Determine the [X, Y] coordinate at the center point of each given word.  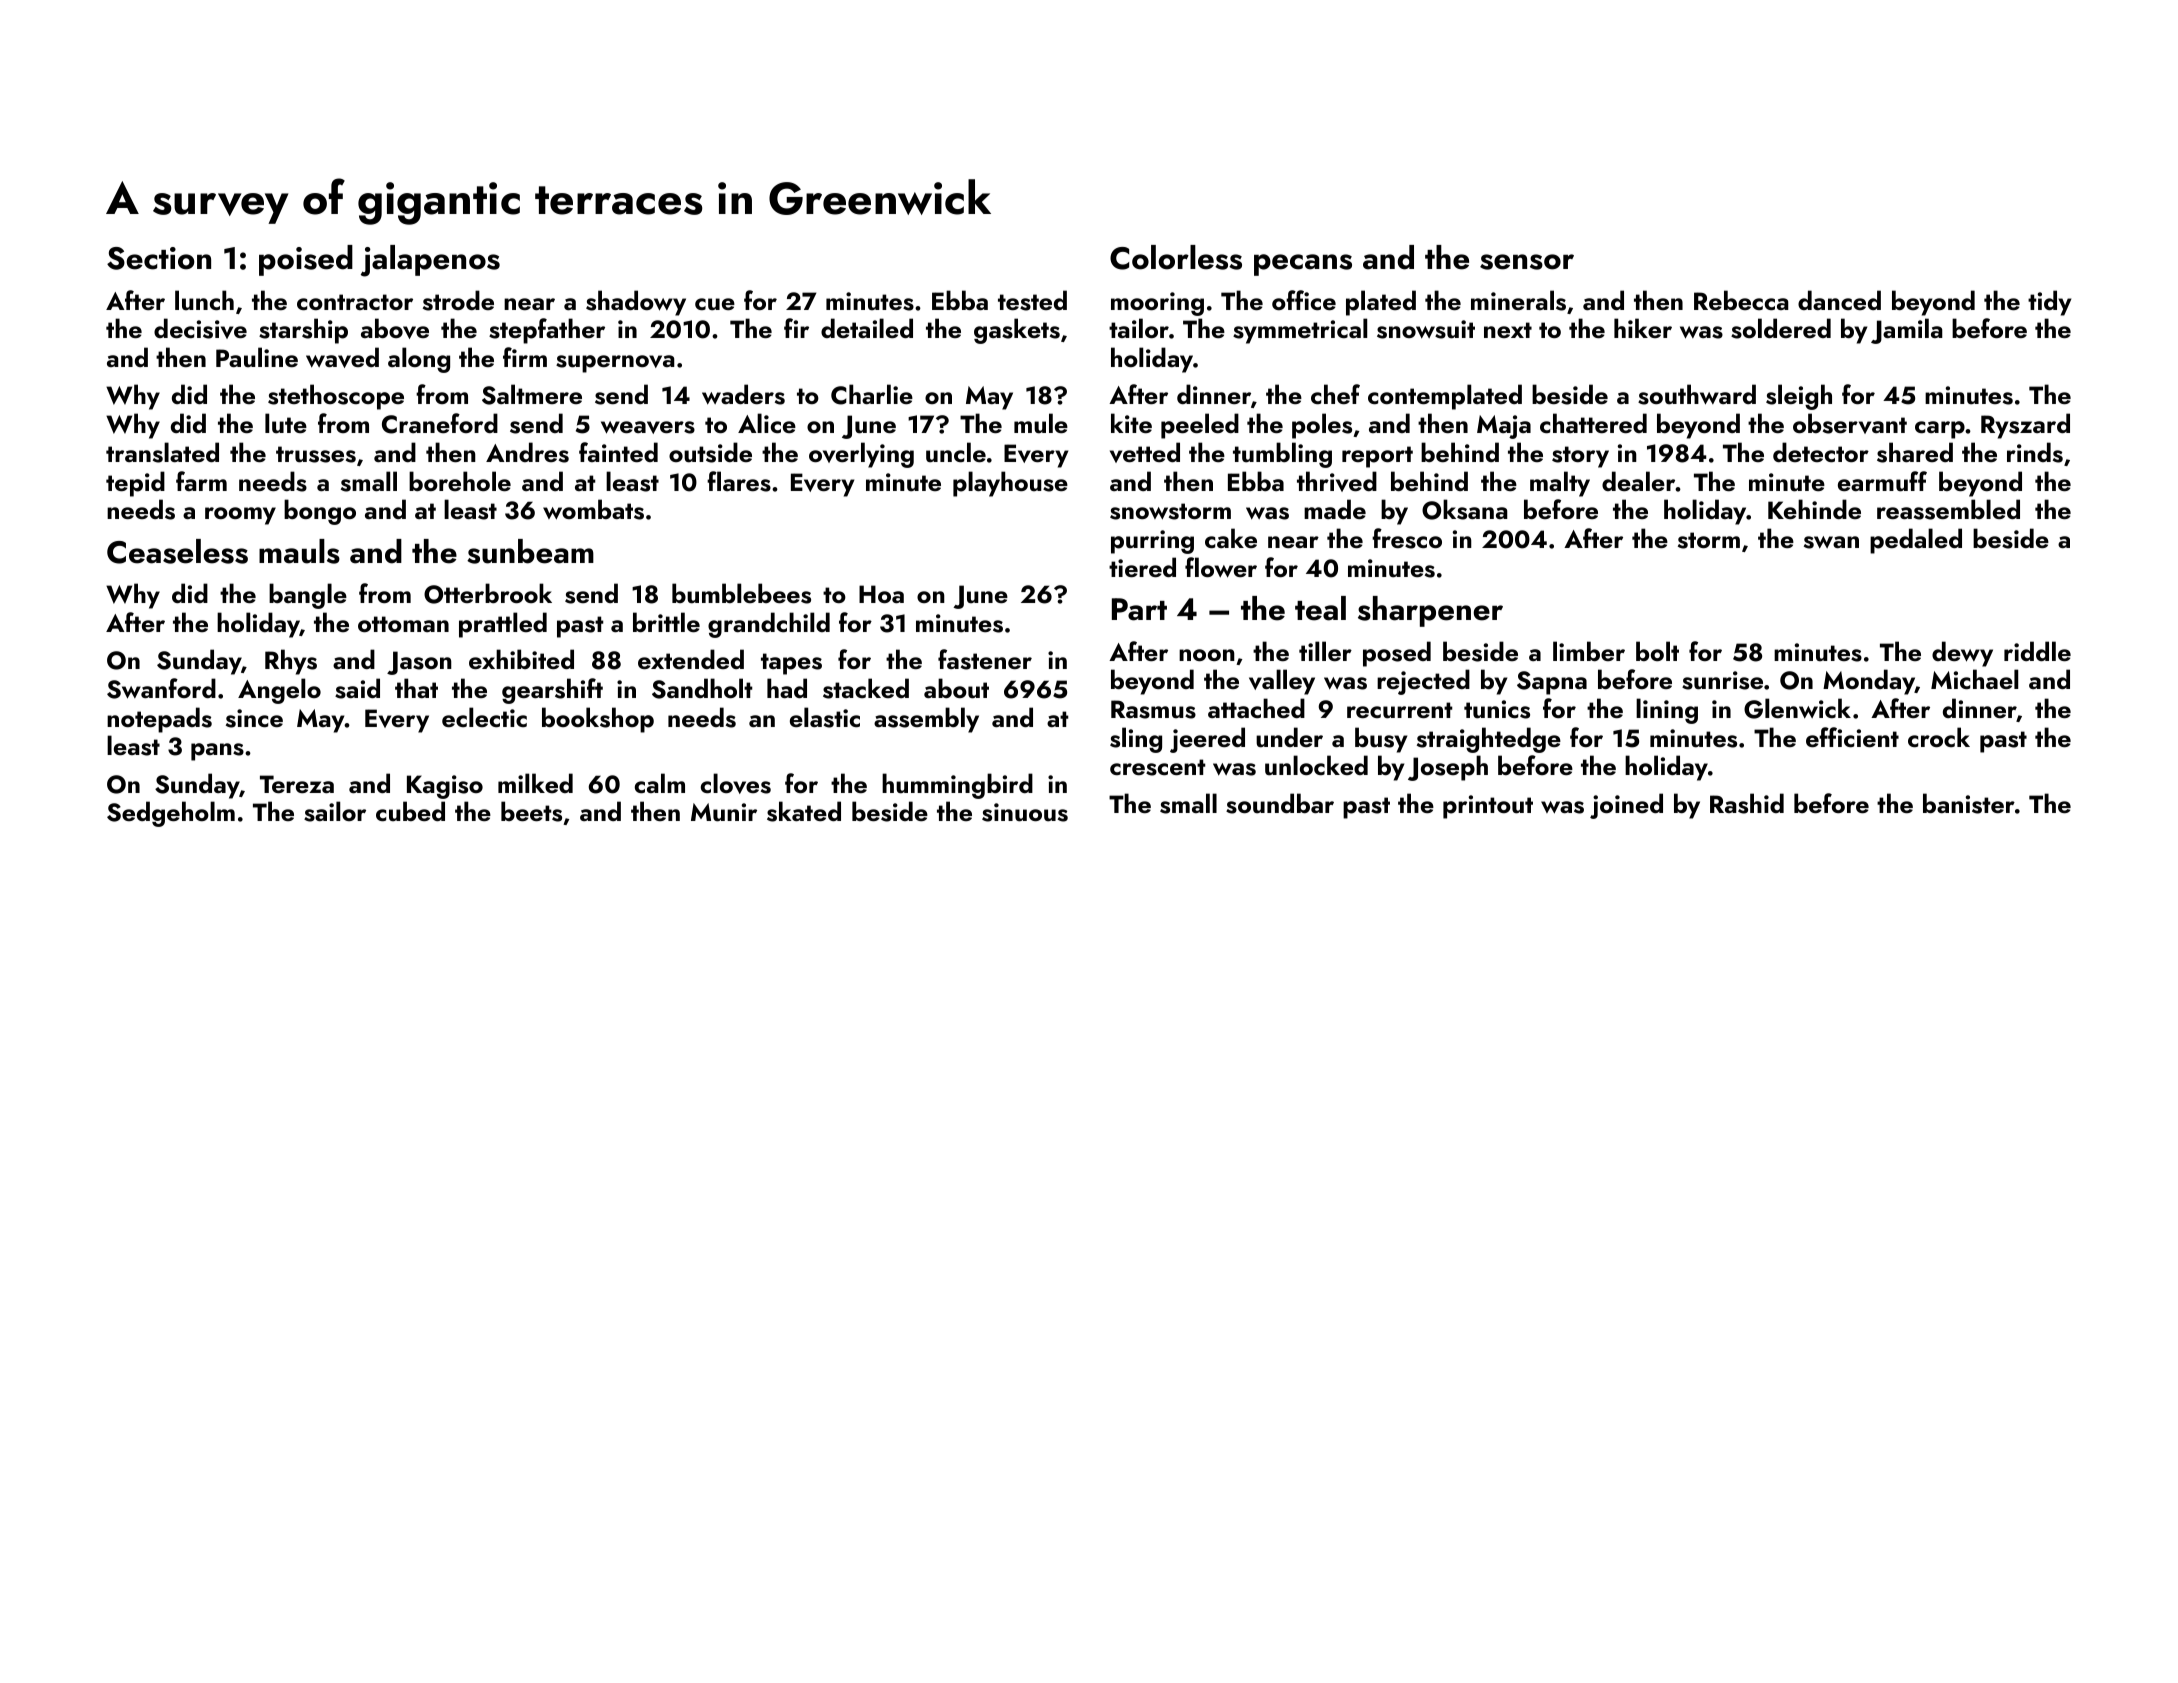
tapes [791, 664]
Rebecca [1741, 300]
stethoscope [336, 397]
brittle [666, 622]
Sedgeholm [171, 814]
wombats [593, 509]
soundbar [1280, 803]
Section [159, 258]
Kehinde [1814, 509]
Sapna [1552, 683]
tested [1032, 300]
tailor [1139, 328]
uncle [956, 452]
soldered [1781, 328]
